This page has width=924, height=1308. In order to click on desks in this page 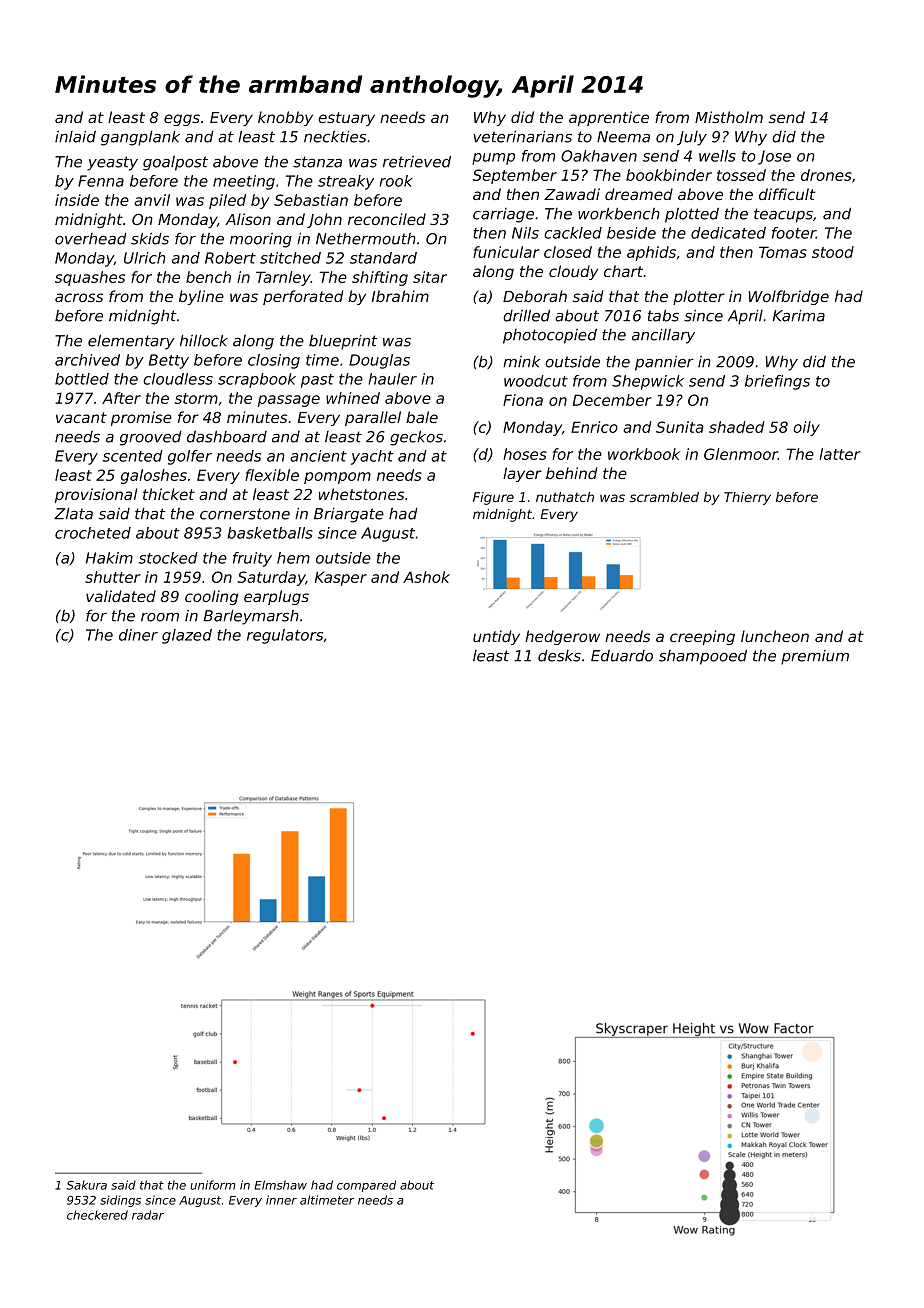, I will do `click(559, 655)`.
